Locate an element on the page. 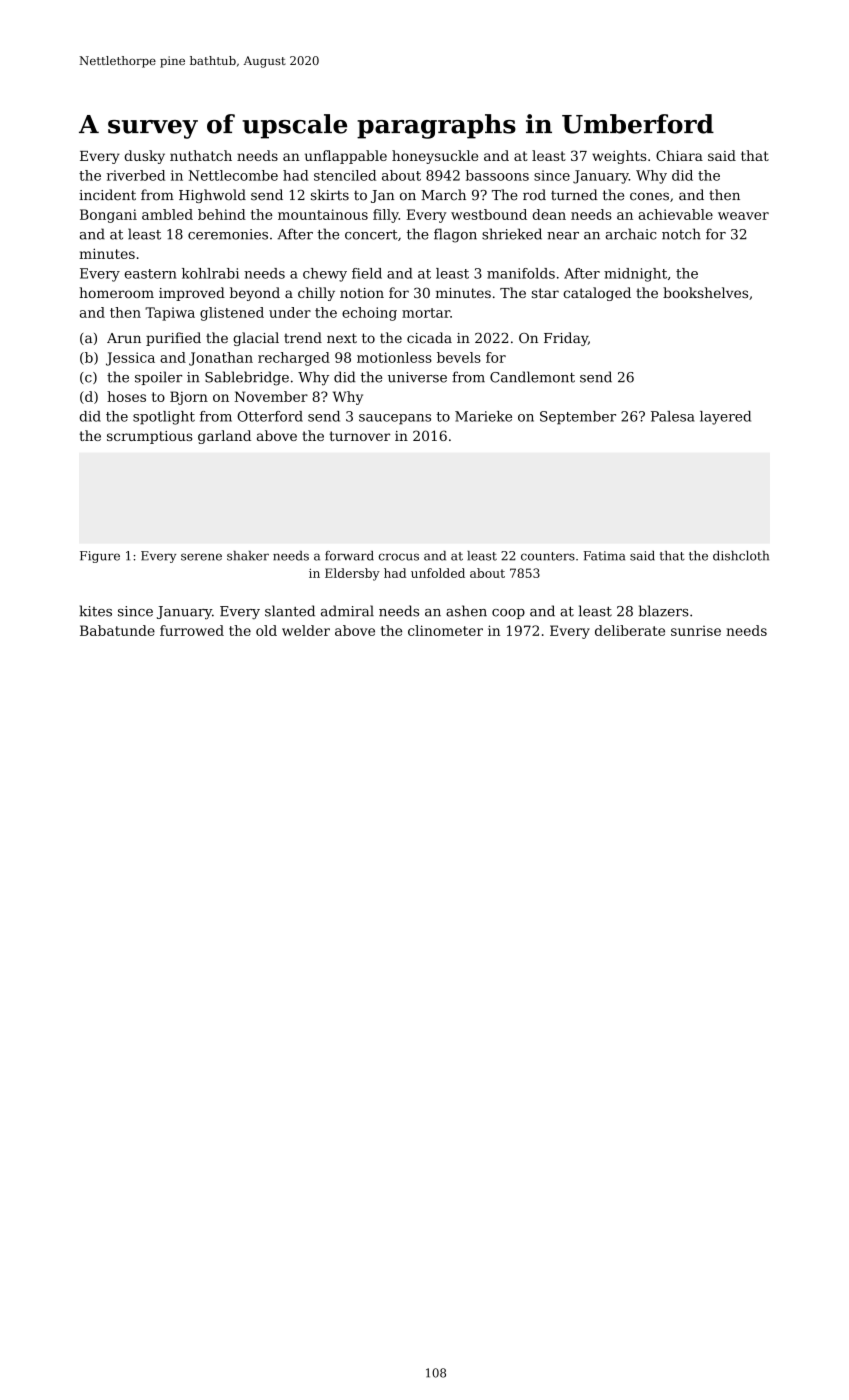 The image size is (849, 1400). mountainous is located at coordinates (323, 214).
